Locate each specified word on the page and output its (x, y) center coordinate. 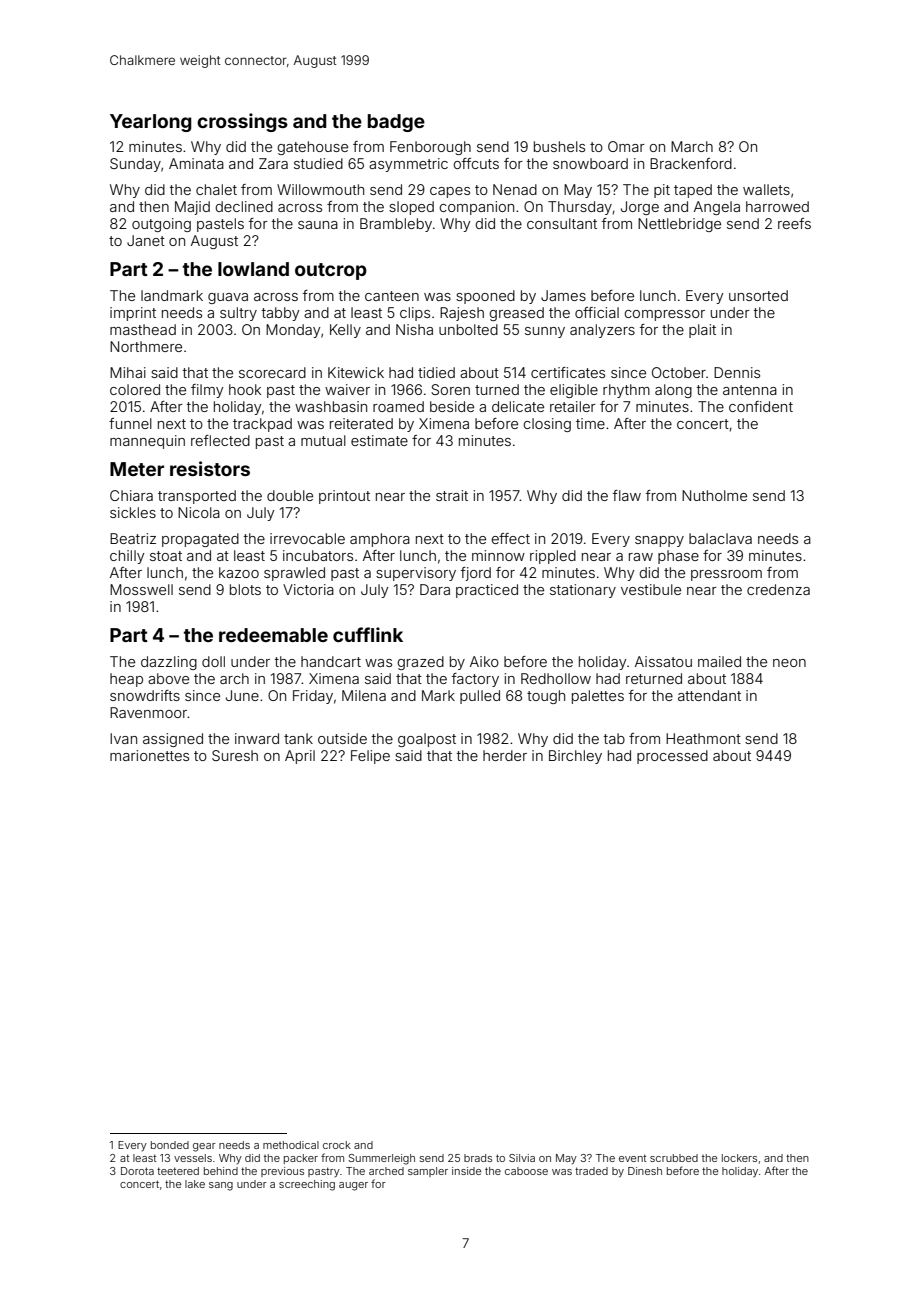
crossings (242, 122)
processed (672, 757)
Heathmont (703, 738)
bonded (170, 1145)
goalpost (427, 740)
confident (761, 406)
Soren (450, 389)
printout (344, 497)
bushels (559, 146)
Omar (626, 146)
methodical (291, 1145)
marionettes (149, 755)
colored (135, 389)
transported (197, 497)
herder (505, 755)
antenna (750, 390)
